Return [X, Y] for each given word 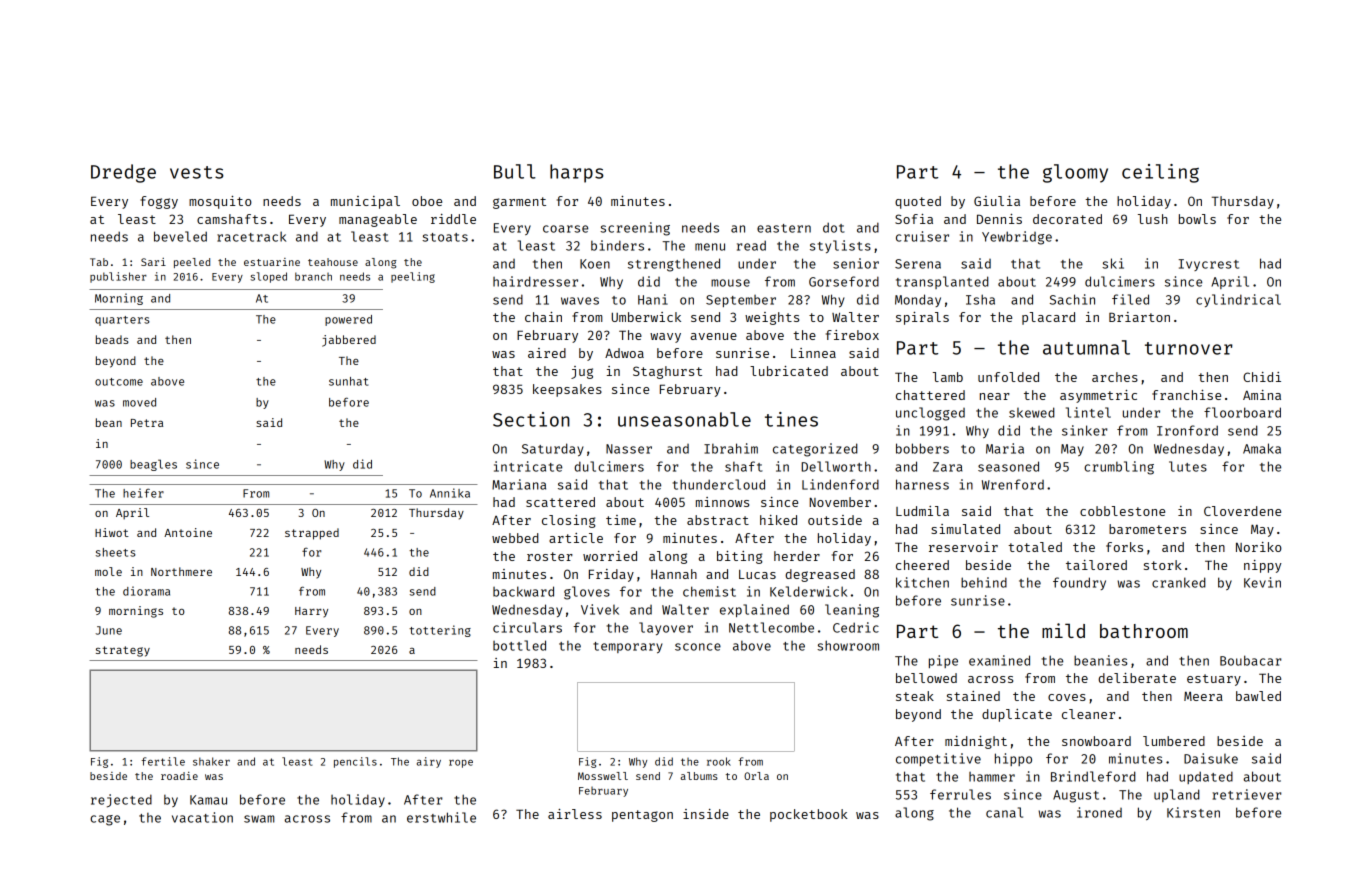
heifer [143, 493]
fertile [163, 761]
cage [105, 820]
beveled [180, 236]
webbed [515, 538]
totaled [1035, 547]
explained [754, 610]
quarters [122, 321]
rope [461, 764]
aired [547, 353]
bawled [1258, 696]
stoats [445, 237]
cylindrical [1238, 300]
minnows [722, 502]
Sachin [1072, 299]
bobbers [922, 448]
